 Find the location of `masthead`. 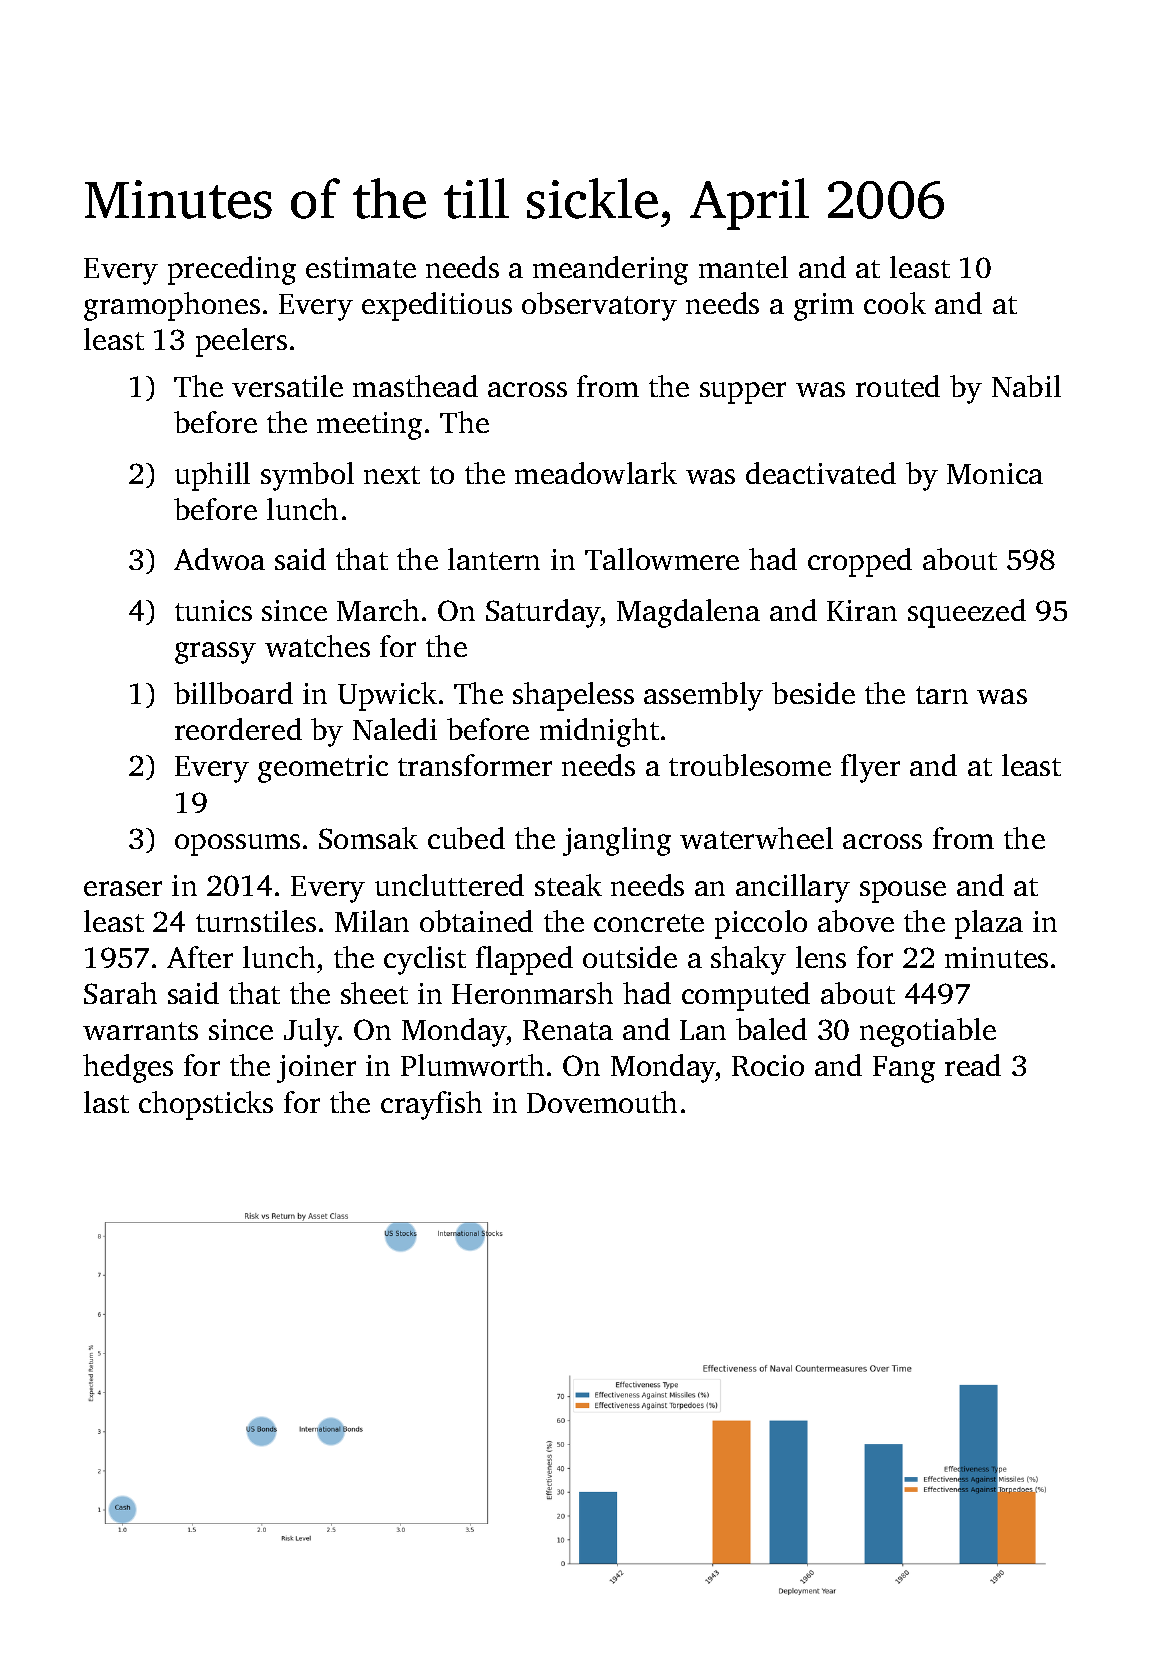

masthead is located at coordinates (415, 386).
